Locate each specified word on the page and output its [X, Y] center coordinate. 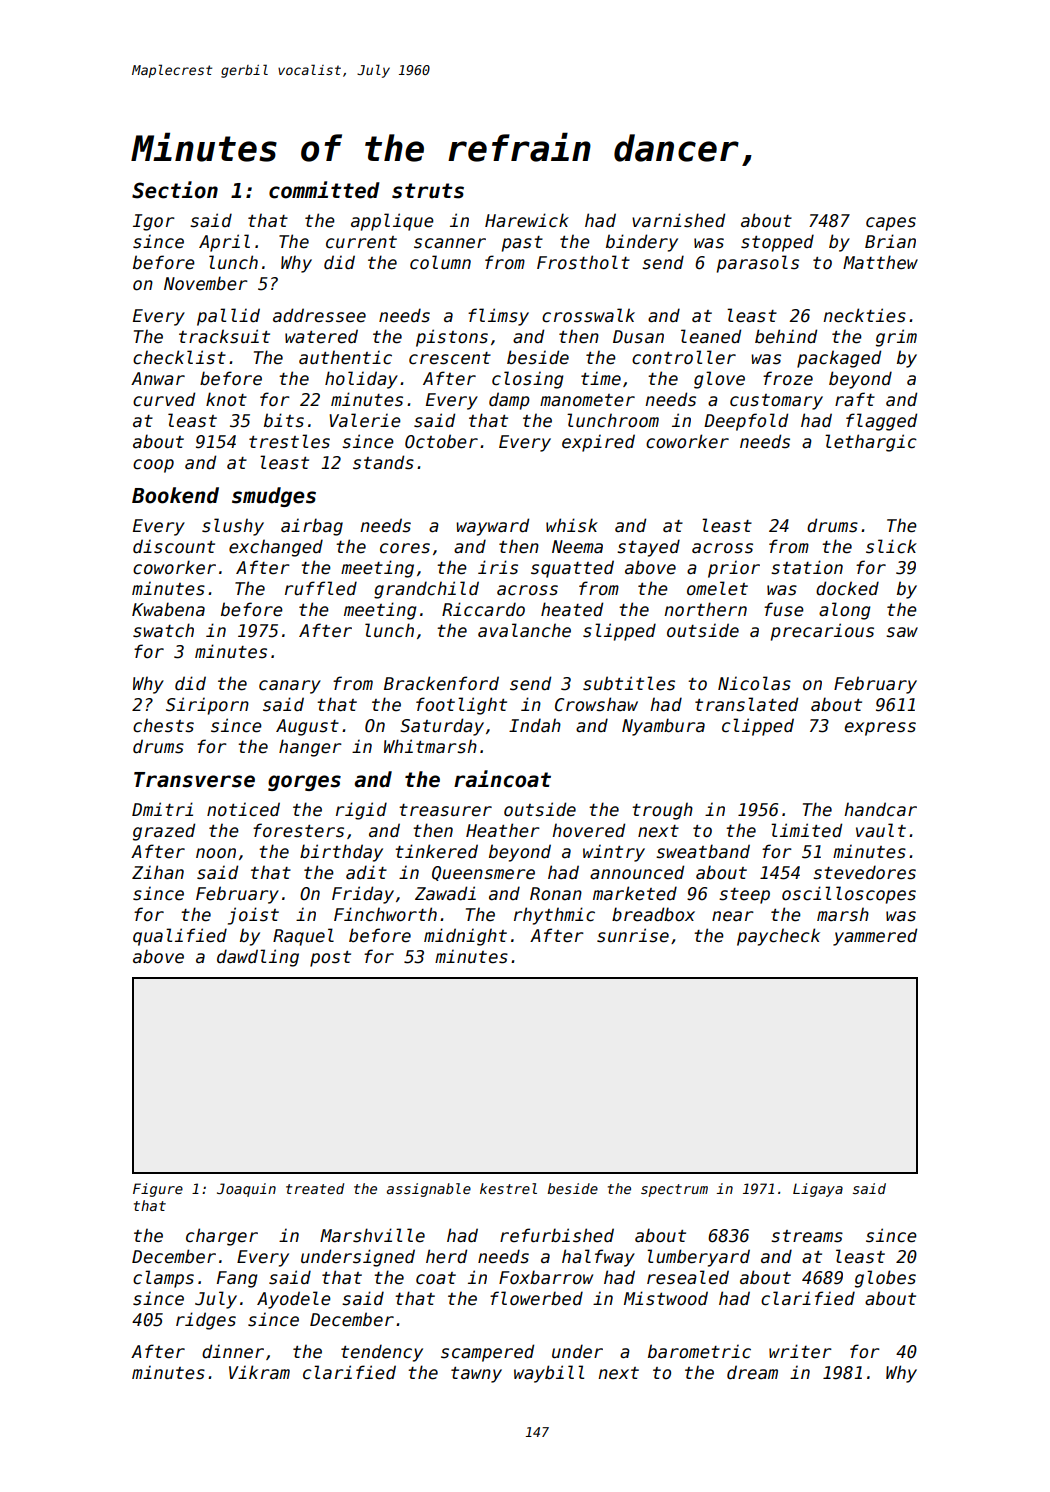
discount [174, 546]
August [307, 727]
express [880, 729]
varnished [678, 220]
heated [572, 609]
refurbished [557, 1235]
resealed [688, 1277]
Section [175, 190]
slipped [619, 632]
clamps [163, 1279]
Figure [158, 1190]
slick [891, 546]
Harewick [527, 220]
